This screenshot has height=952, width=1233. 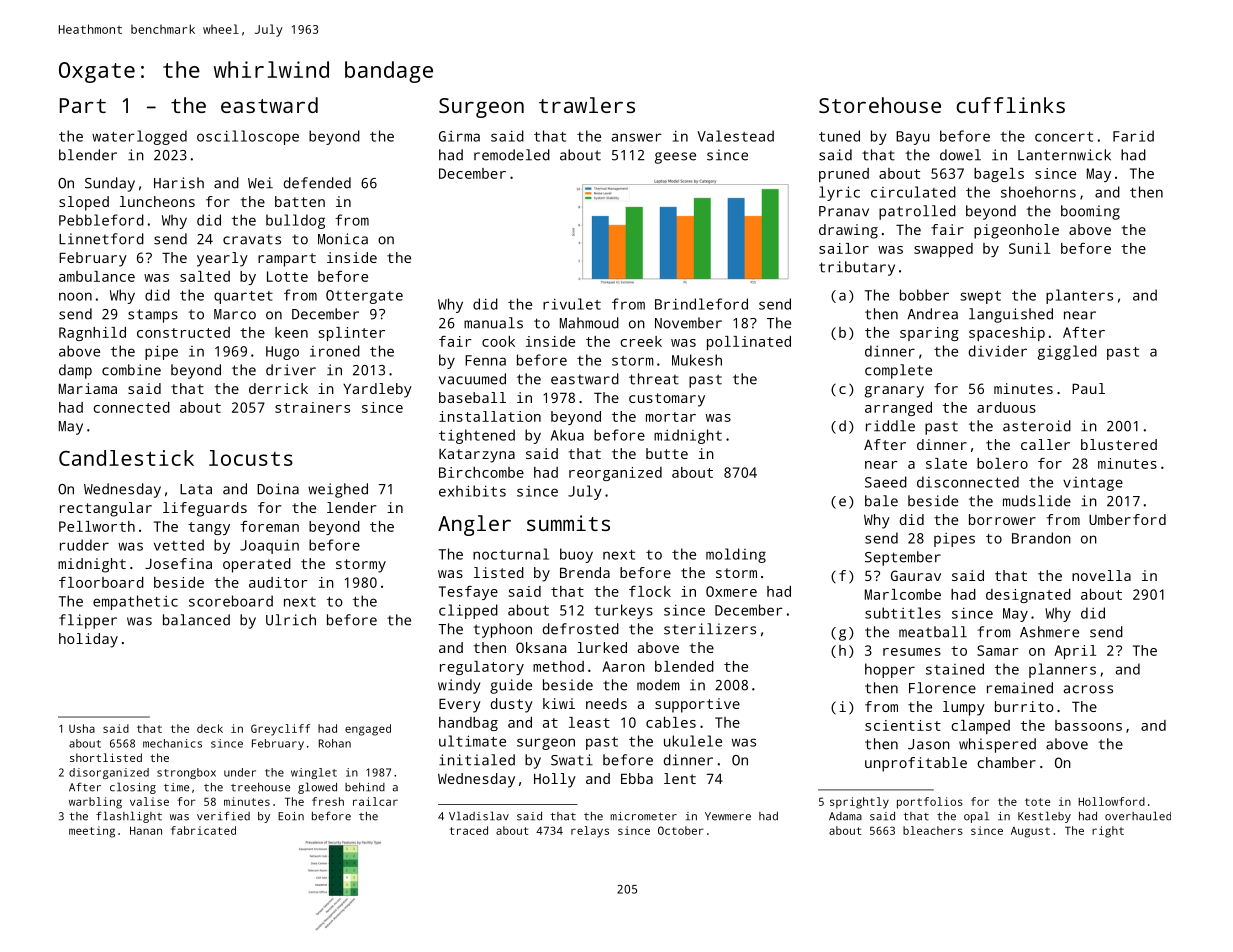 What do you see at coordinates (894, 392) in the screenshot?
I see `granary` at bounding box center [894, 392].
